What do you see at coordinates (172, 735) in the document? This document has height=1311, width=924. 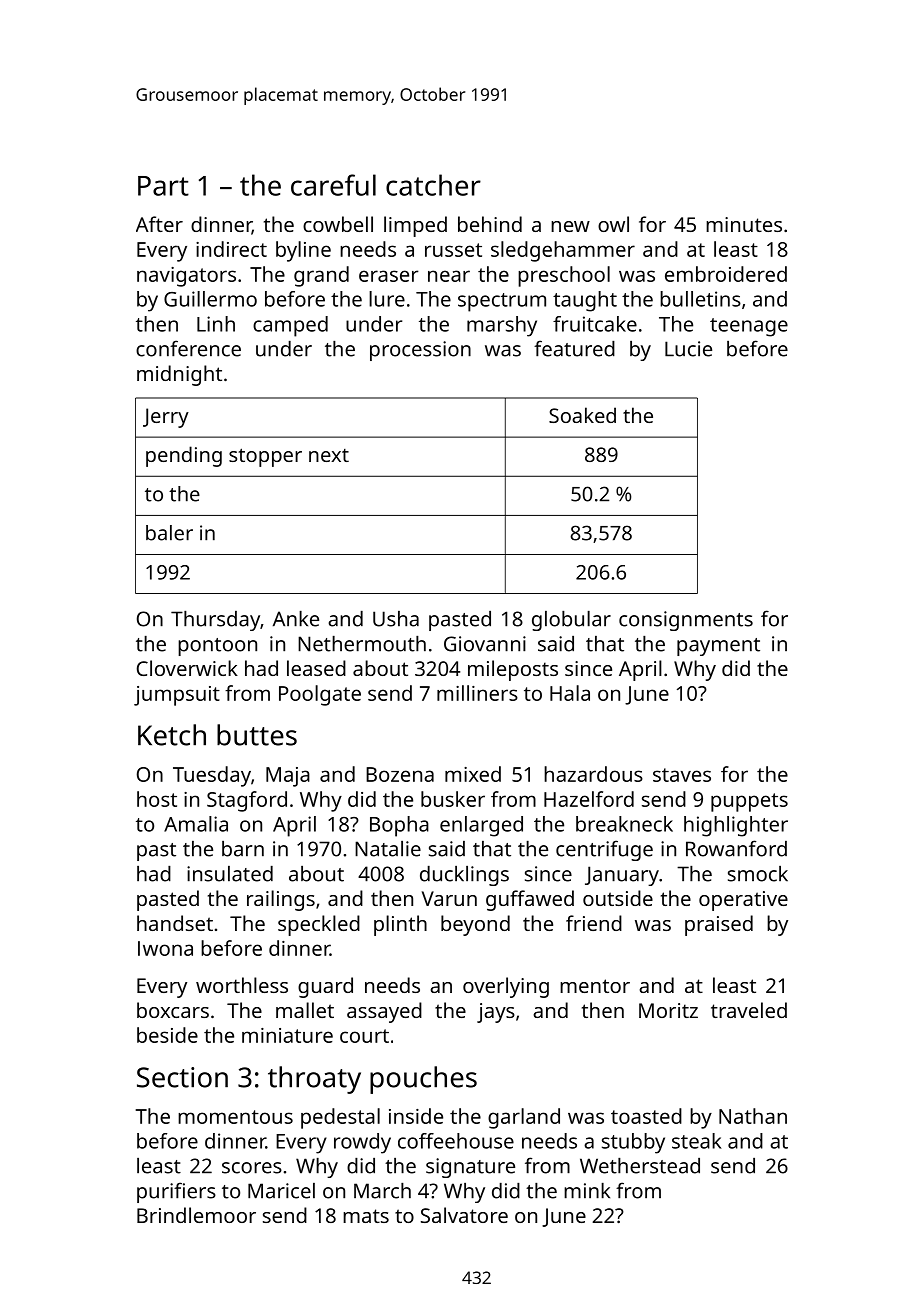 I see `Ketch` at bounding box center [172, 735].
